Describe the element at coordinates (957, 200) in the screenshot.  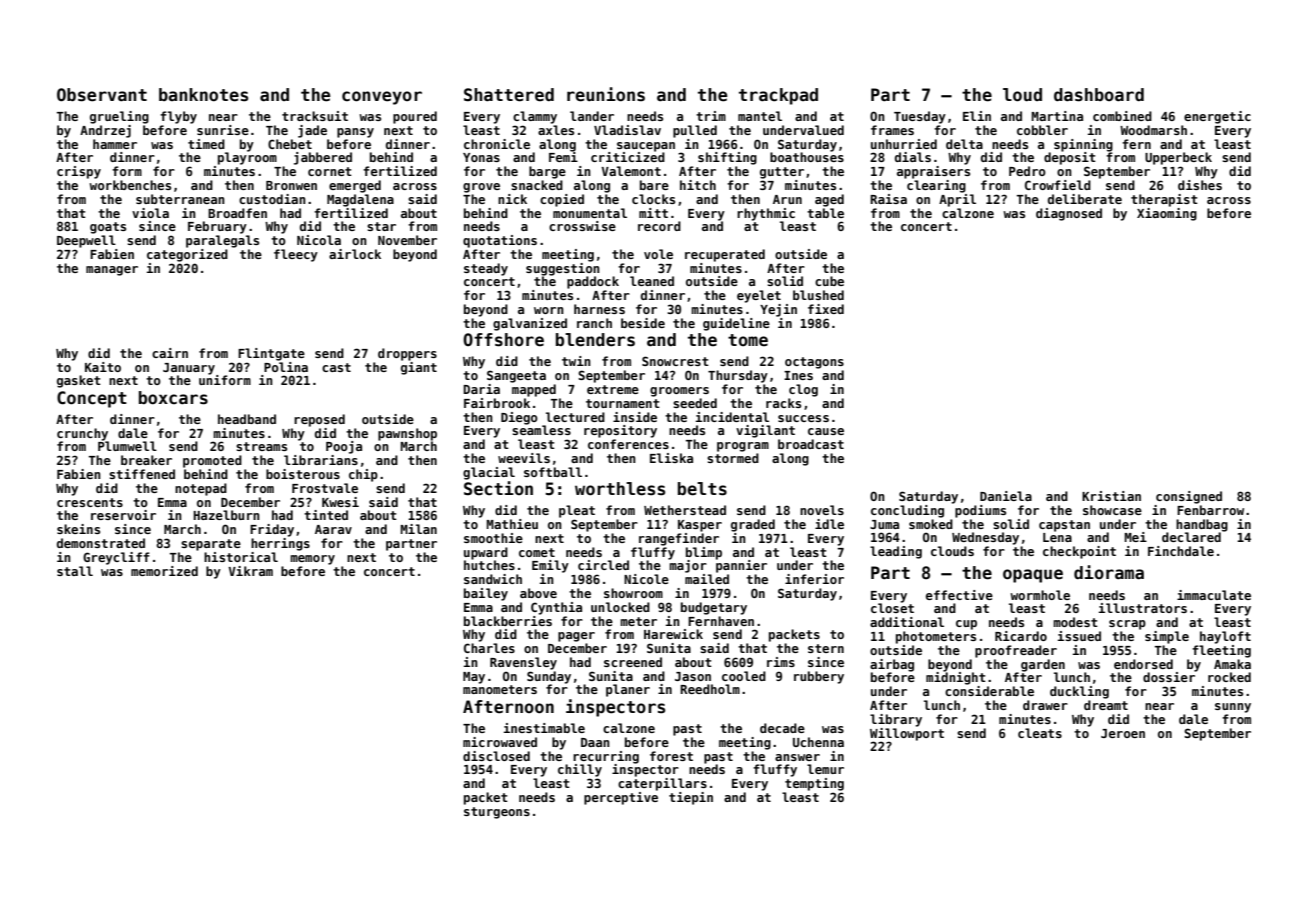
I see `April` at that location.
